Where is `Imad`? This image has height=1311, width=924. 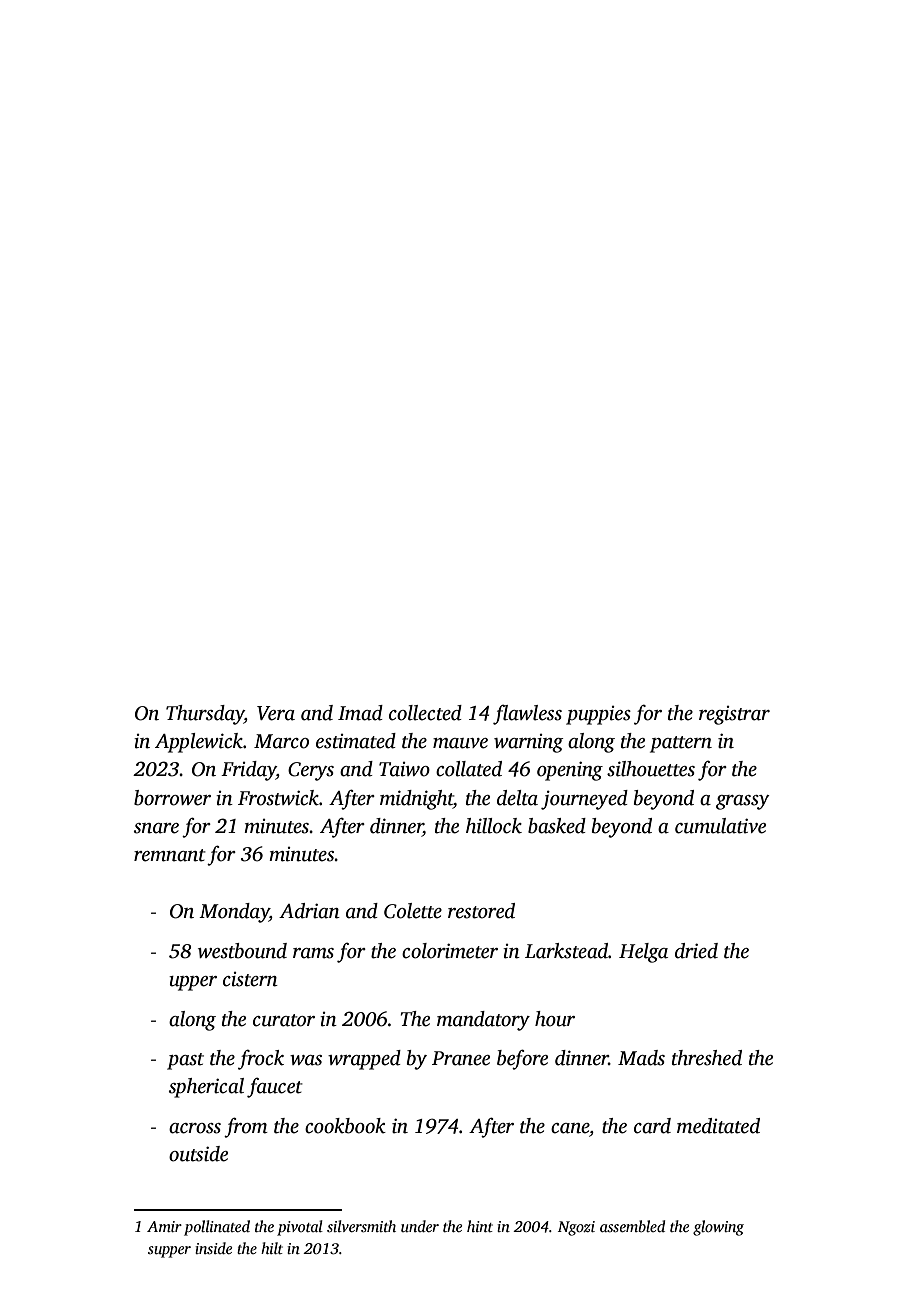 Imad is located at coordinates (360, 713).
